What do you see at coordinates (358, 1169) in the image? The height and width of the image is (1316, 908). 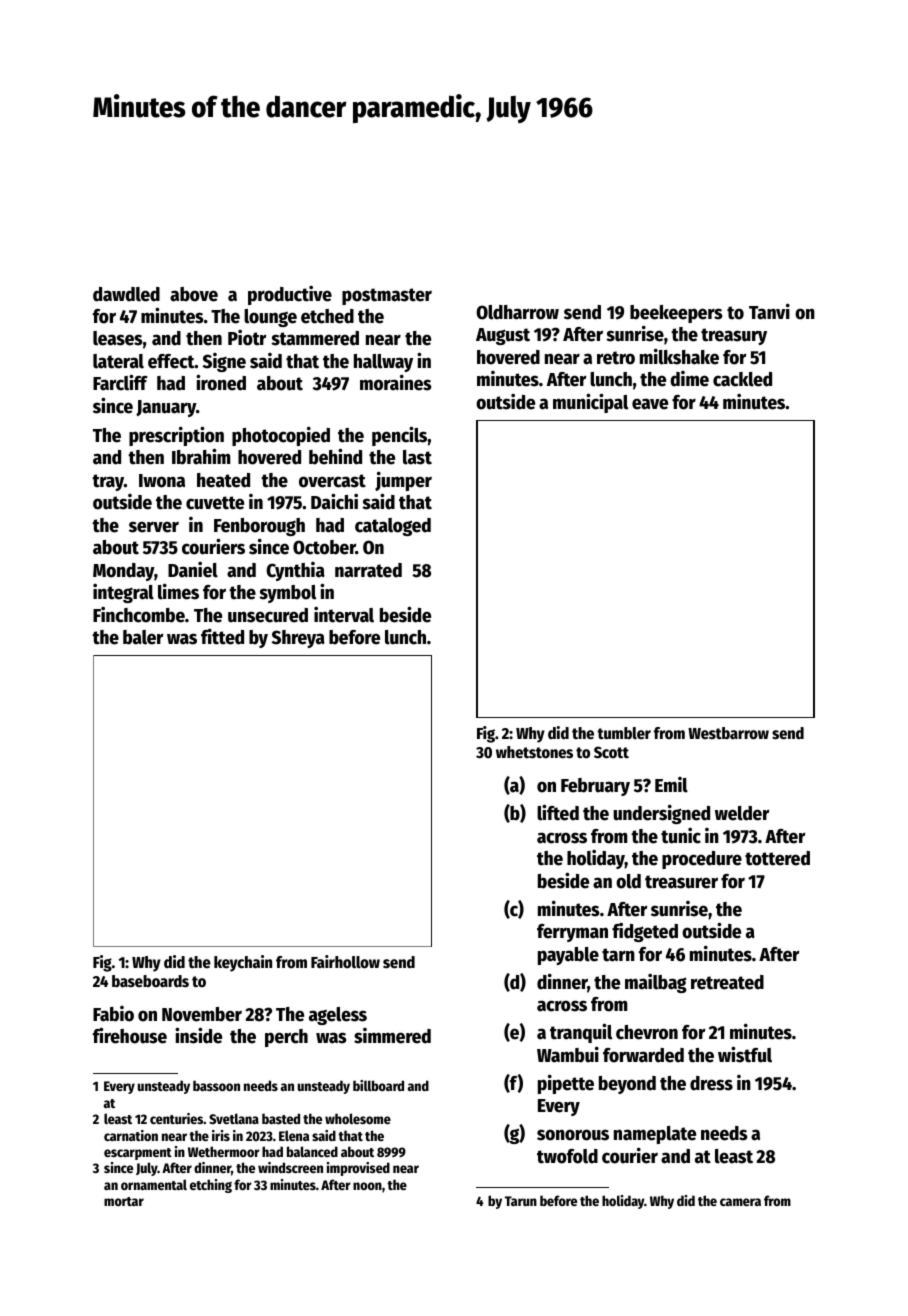 I see `improvised` at bounding box center [358, 1169].
